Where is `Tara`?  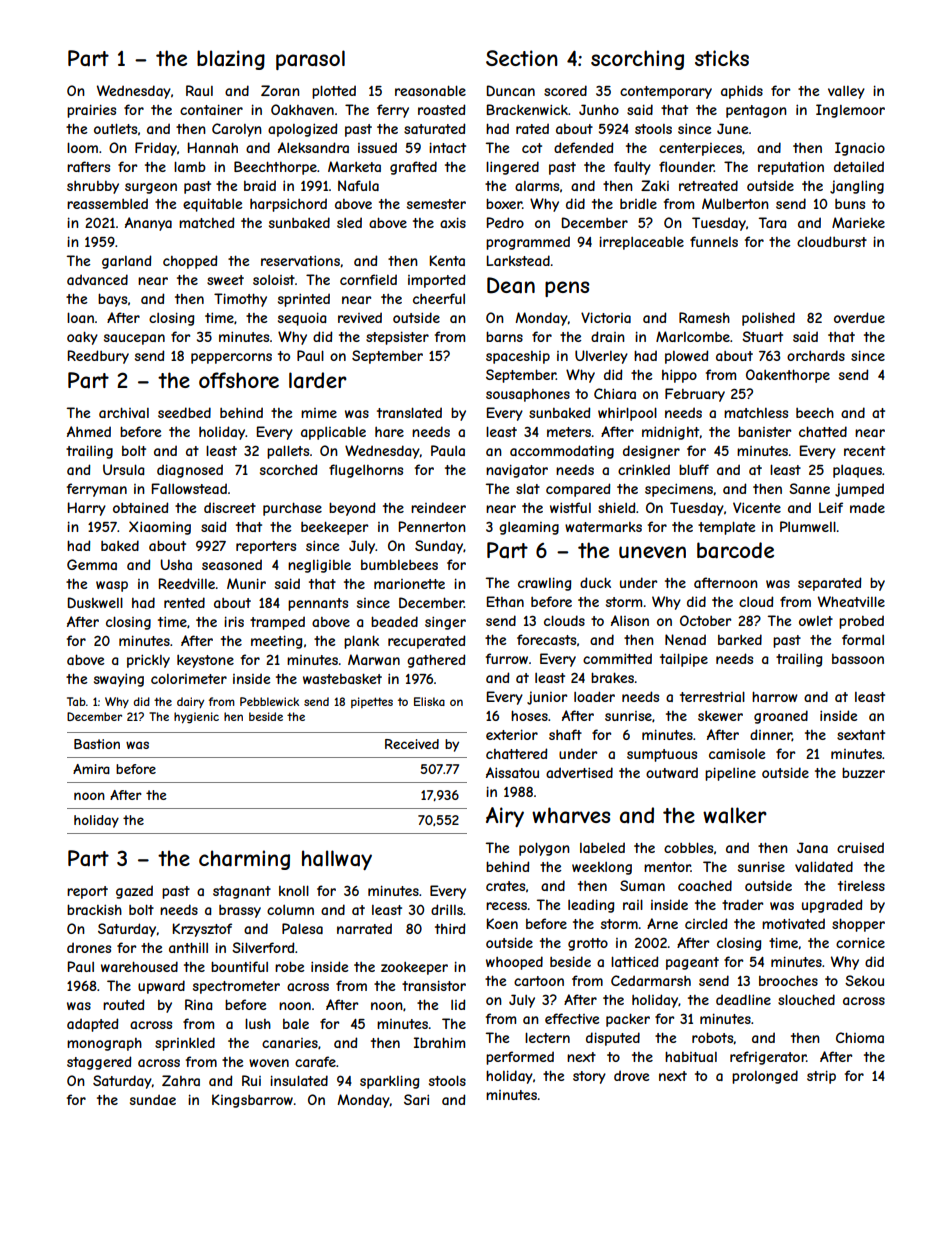
Tara is located at coordinates (772, 222).
